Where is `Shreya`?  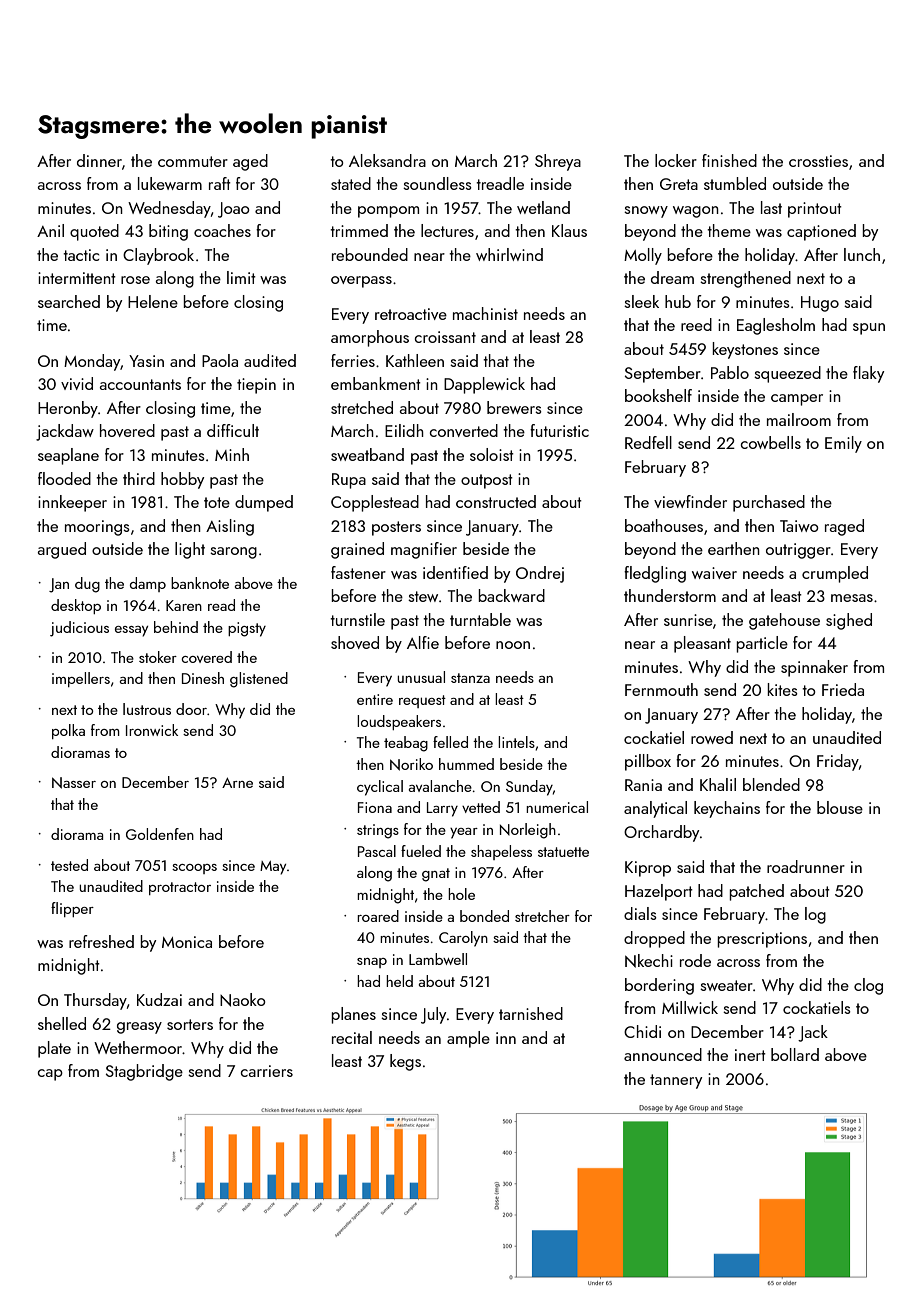
Shreya is located at coordinates (558, 162).
